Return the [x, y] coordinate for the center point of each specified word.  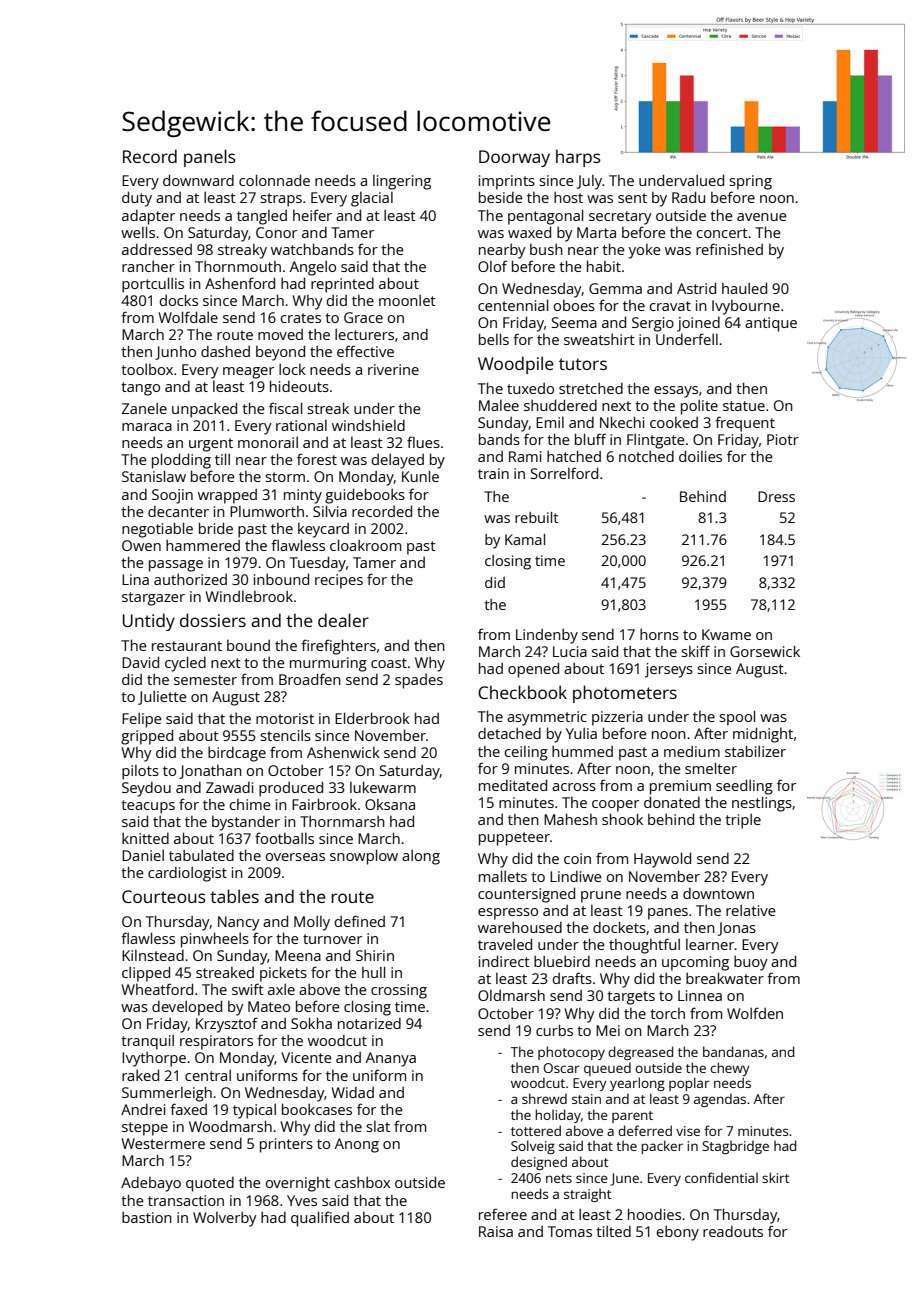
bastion [147, 1217]
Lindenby [547, 636]
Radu [688, 197]
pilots [140, 772]
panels [210, 158]
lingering [402, 182]
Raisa [496, 1231]
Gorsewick [765, 651]
